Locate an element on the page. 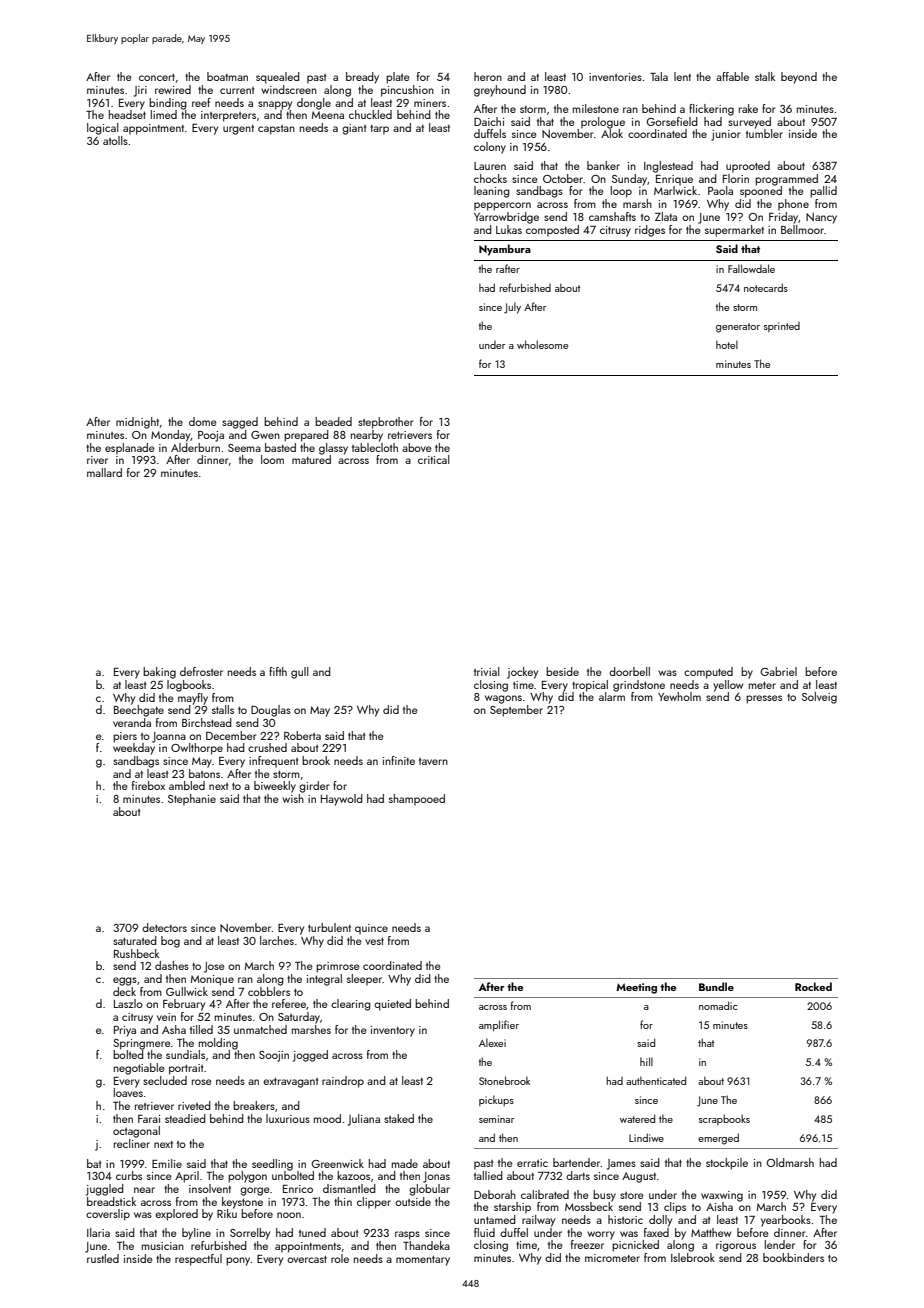 This document has width=924, height=1308. Solveig is located at coordinates (819, 698).
